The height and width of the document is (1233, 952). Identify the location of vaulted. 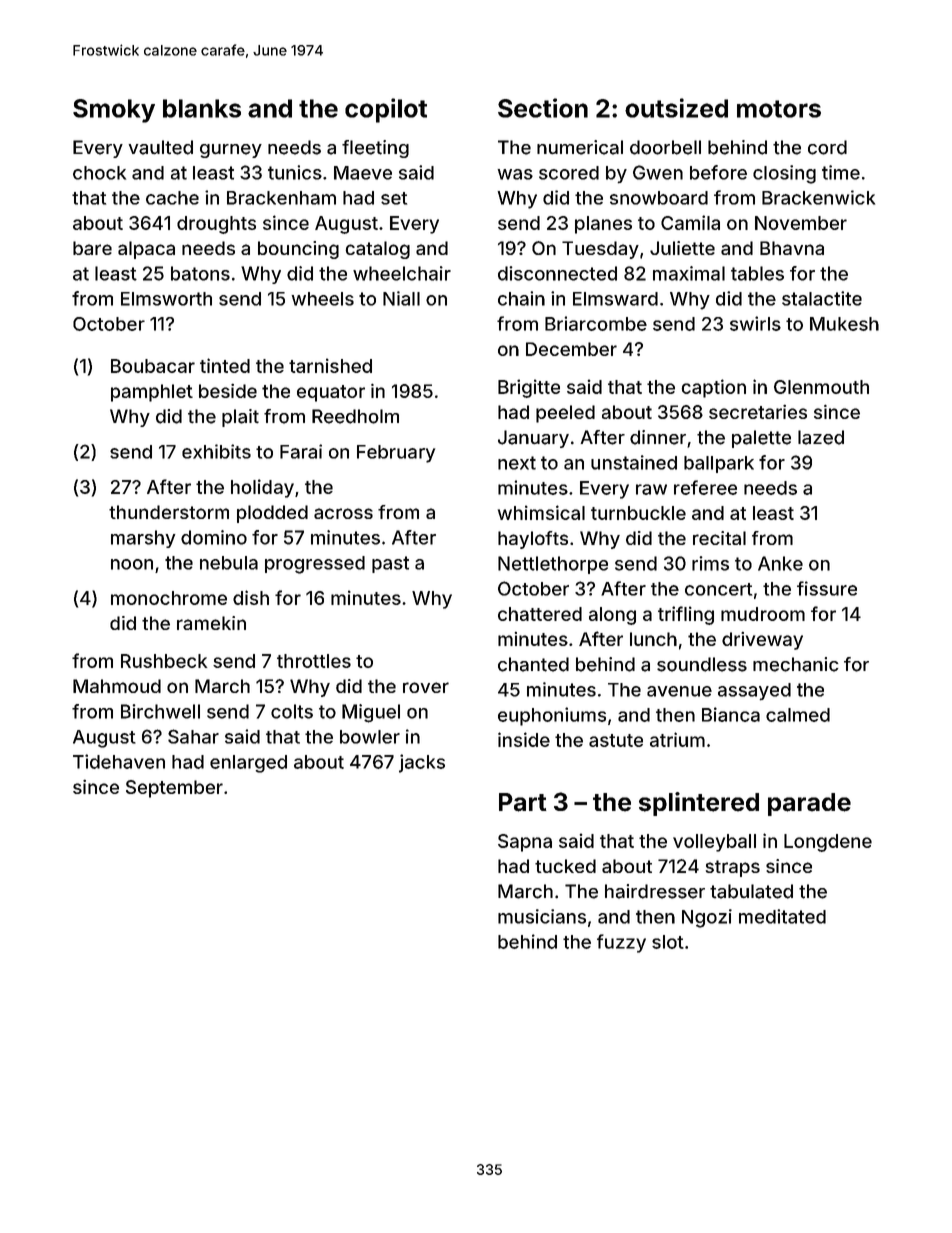
(161, 147).
